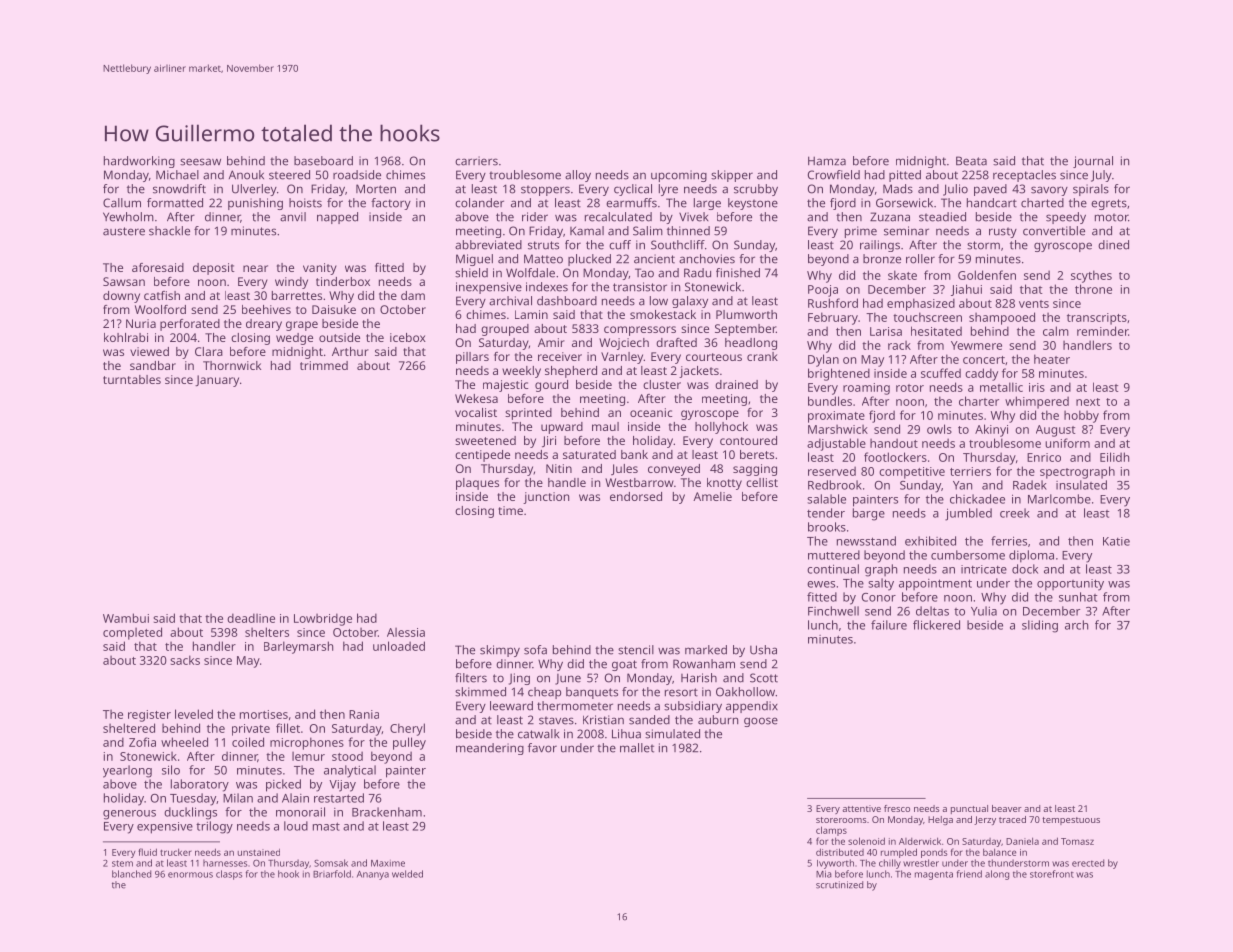  What do you see at coordinates (1052, 874) in the page?
I see `storefront` at bounding box center [1052, 874].
